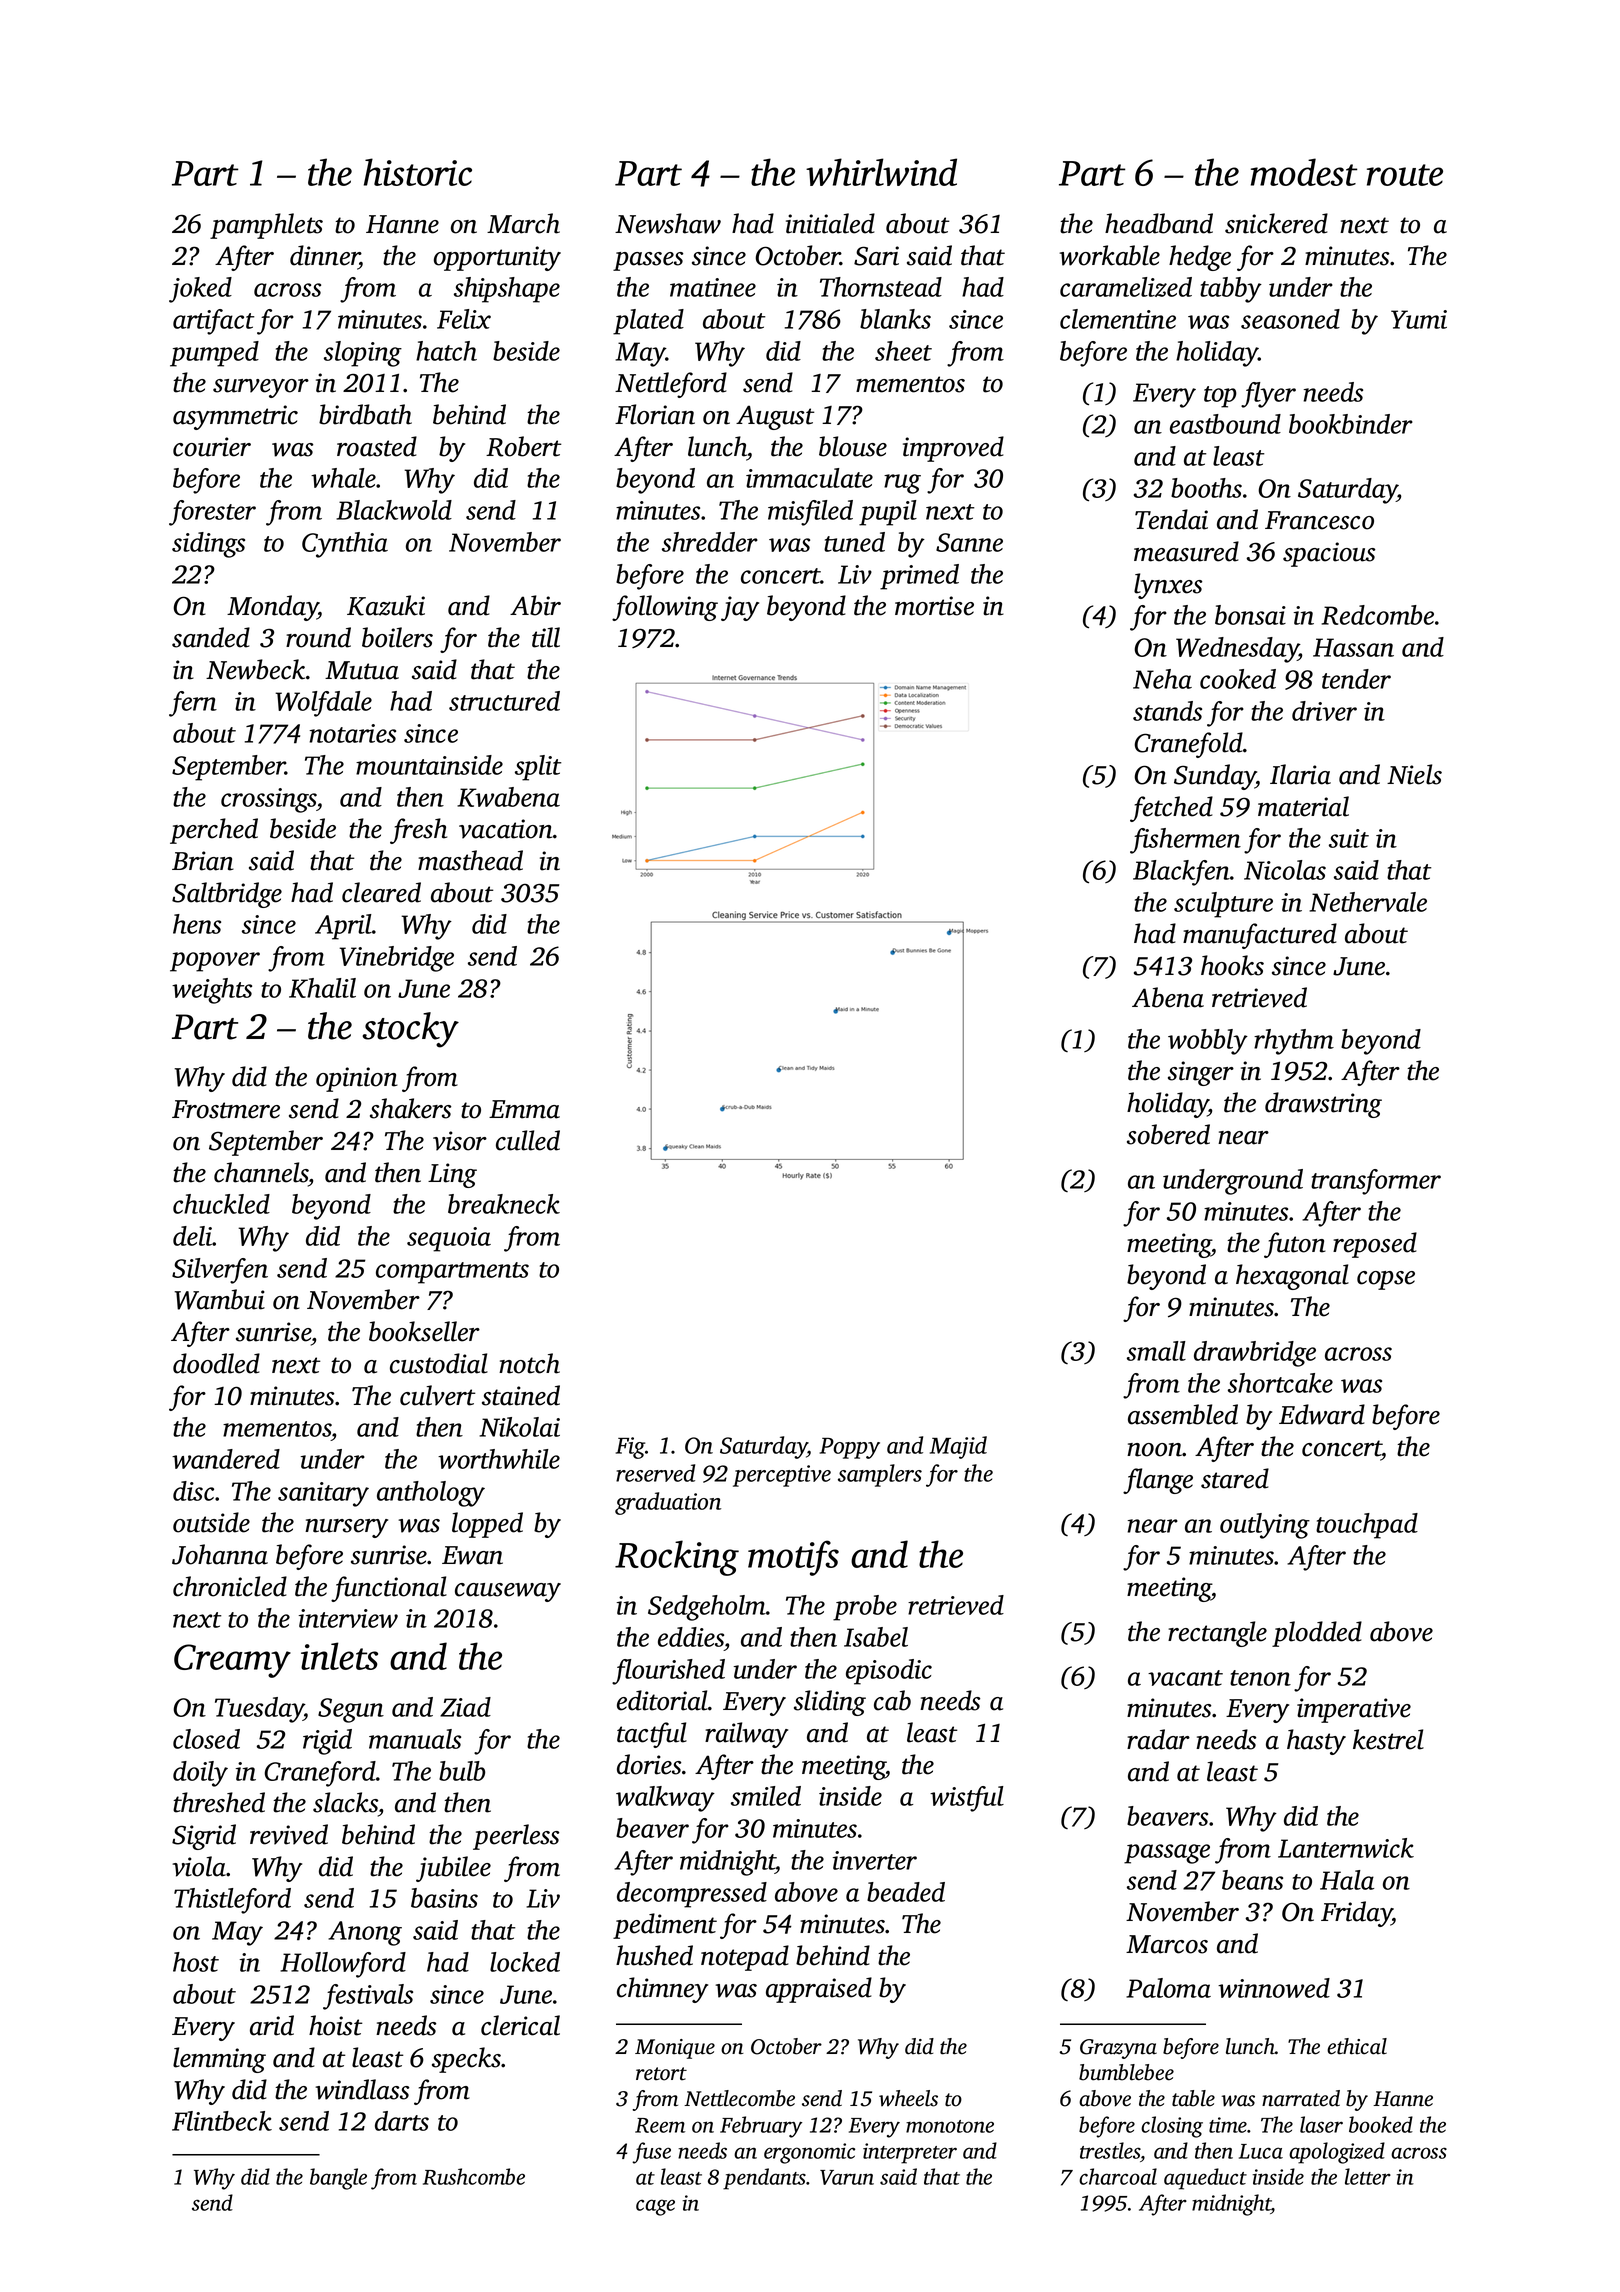  Describe the element at coordinates (668, 223) in the page. I see `Newshaw` at that location.
